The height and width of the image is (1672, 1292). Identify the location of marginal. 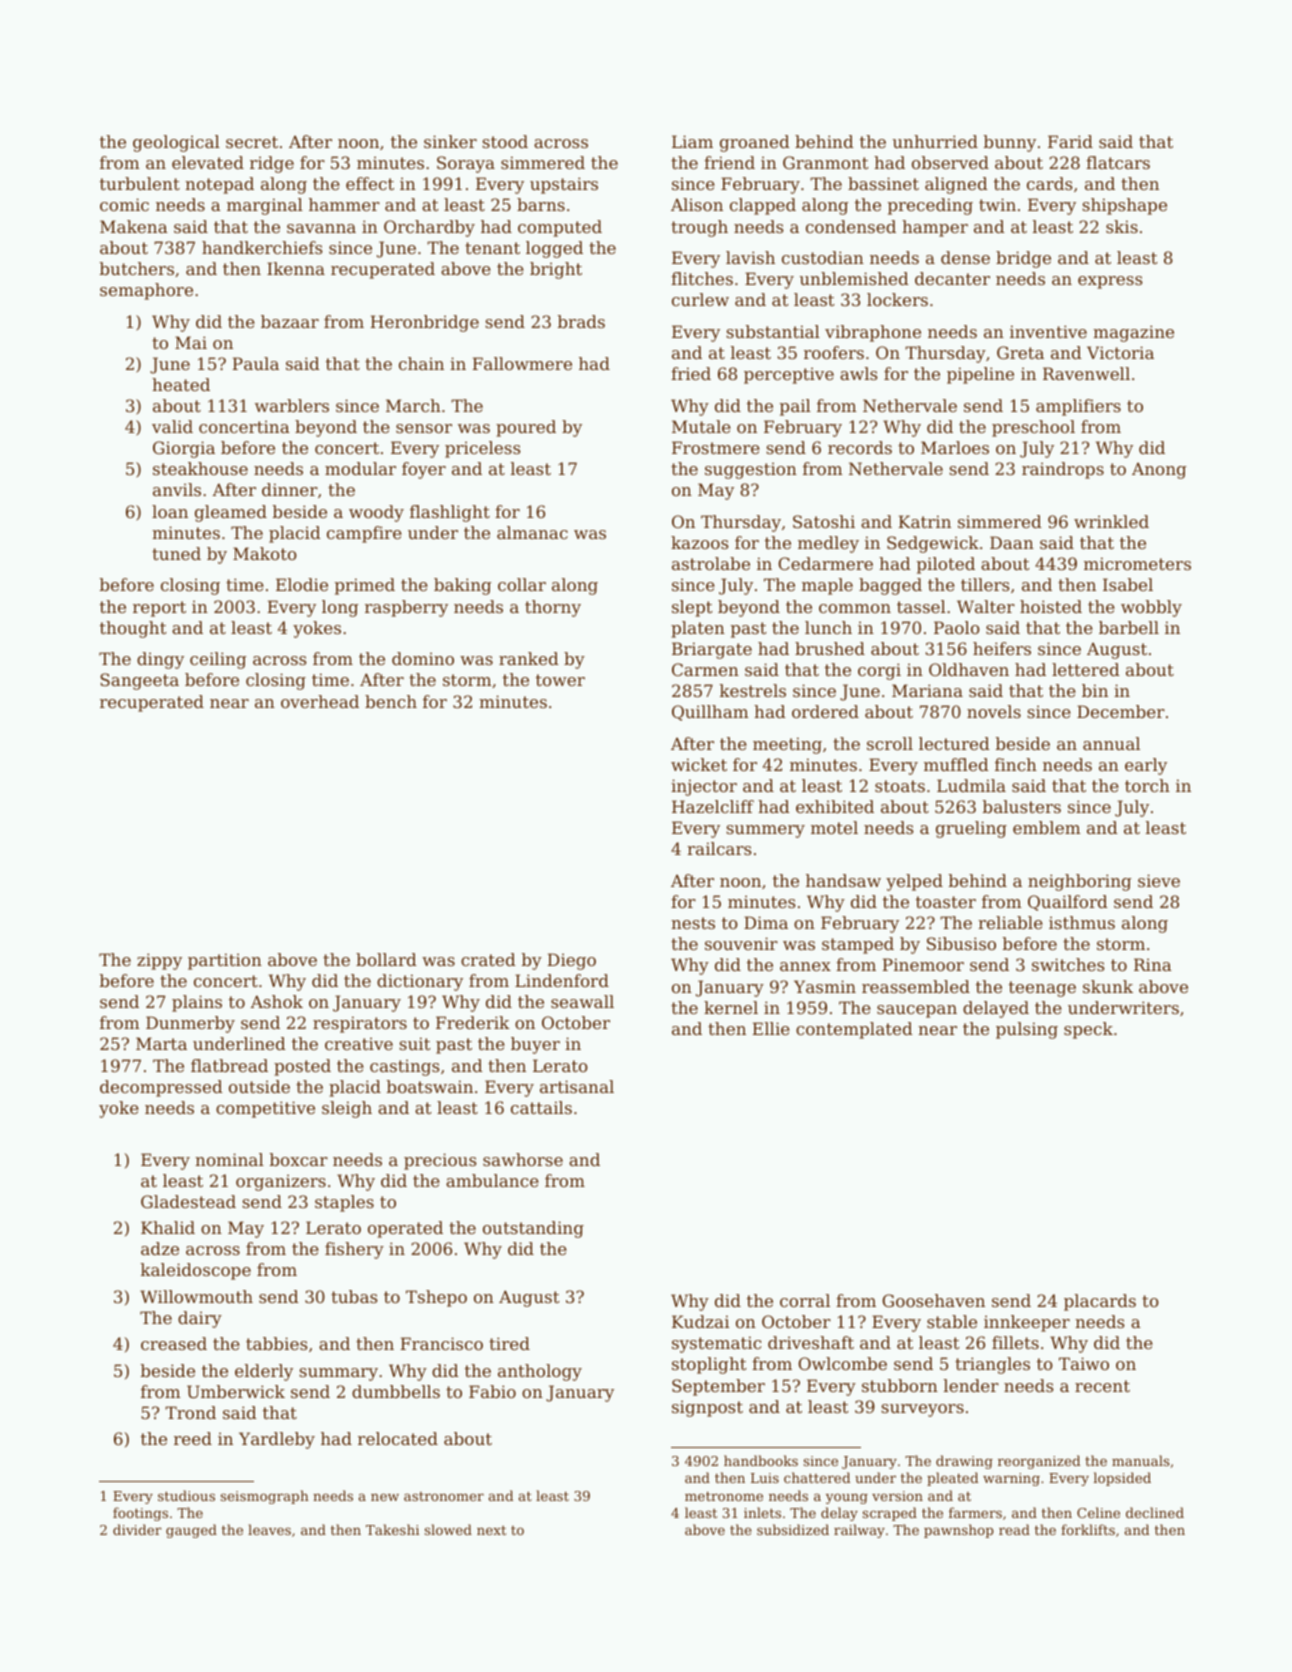
(265, 206).
